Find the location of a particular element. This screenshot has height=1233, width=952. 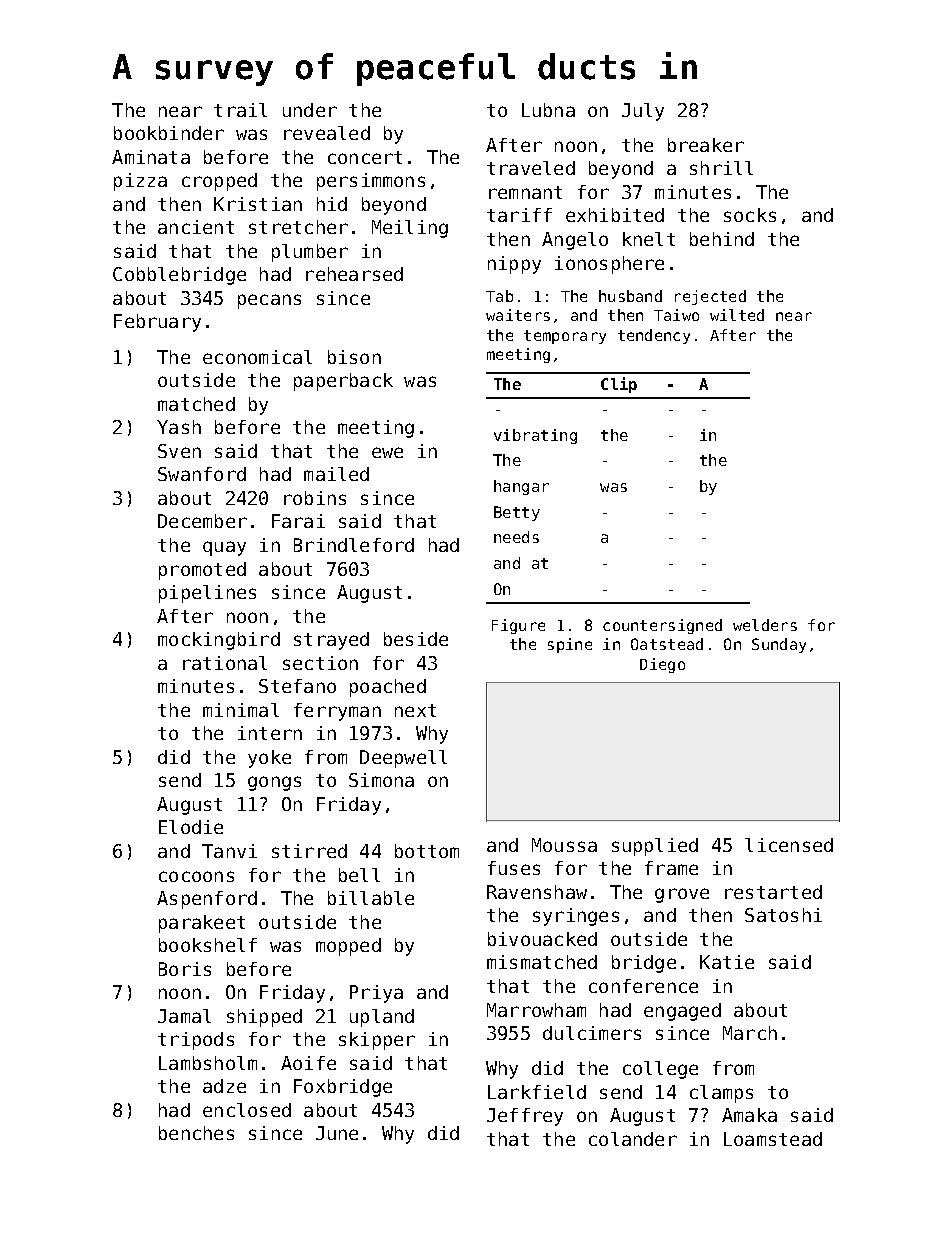

under is located at coordinates (310, 110).
